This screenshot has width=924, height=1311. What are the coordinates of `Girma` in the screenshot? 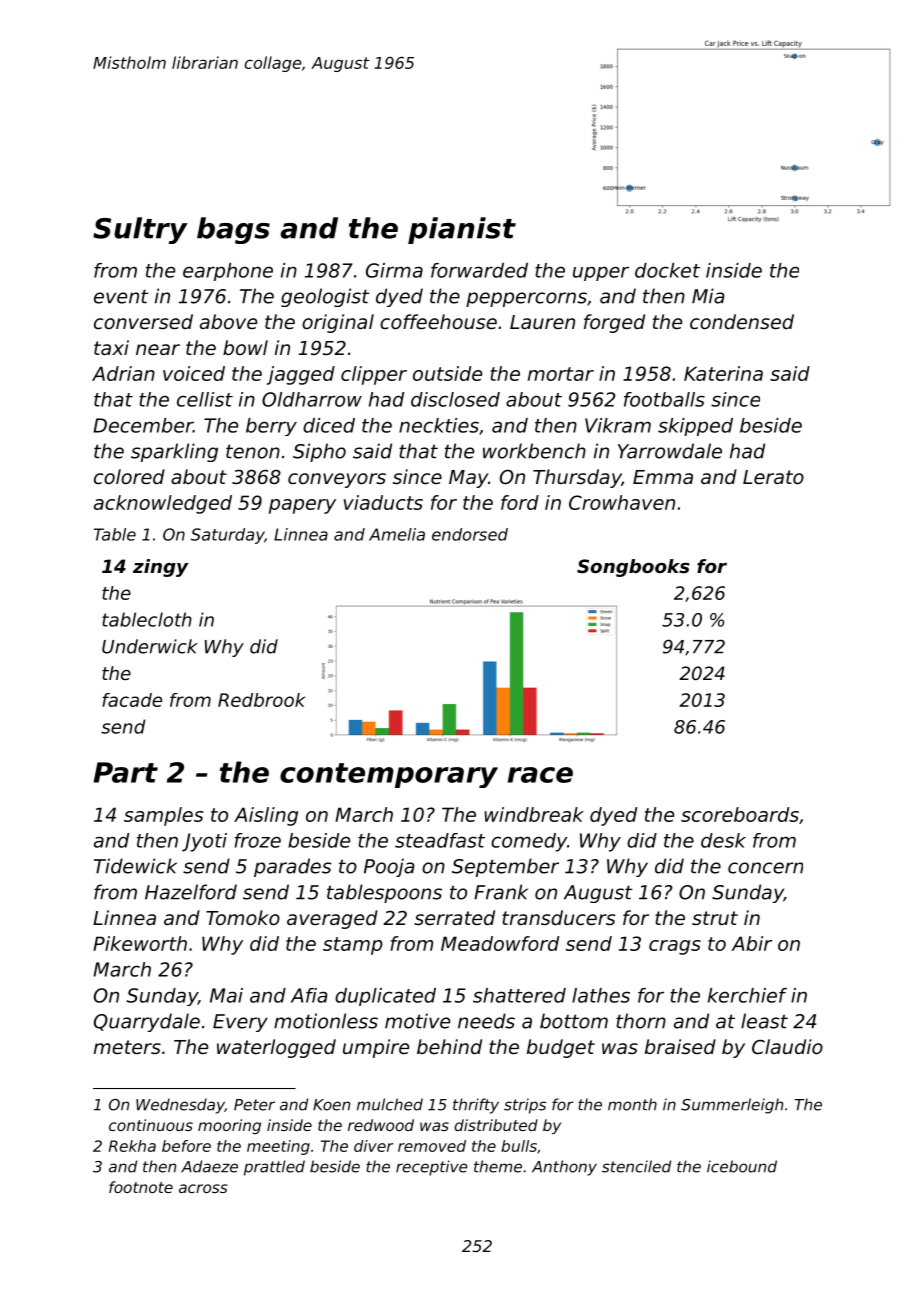 It's located at (394, 270).
